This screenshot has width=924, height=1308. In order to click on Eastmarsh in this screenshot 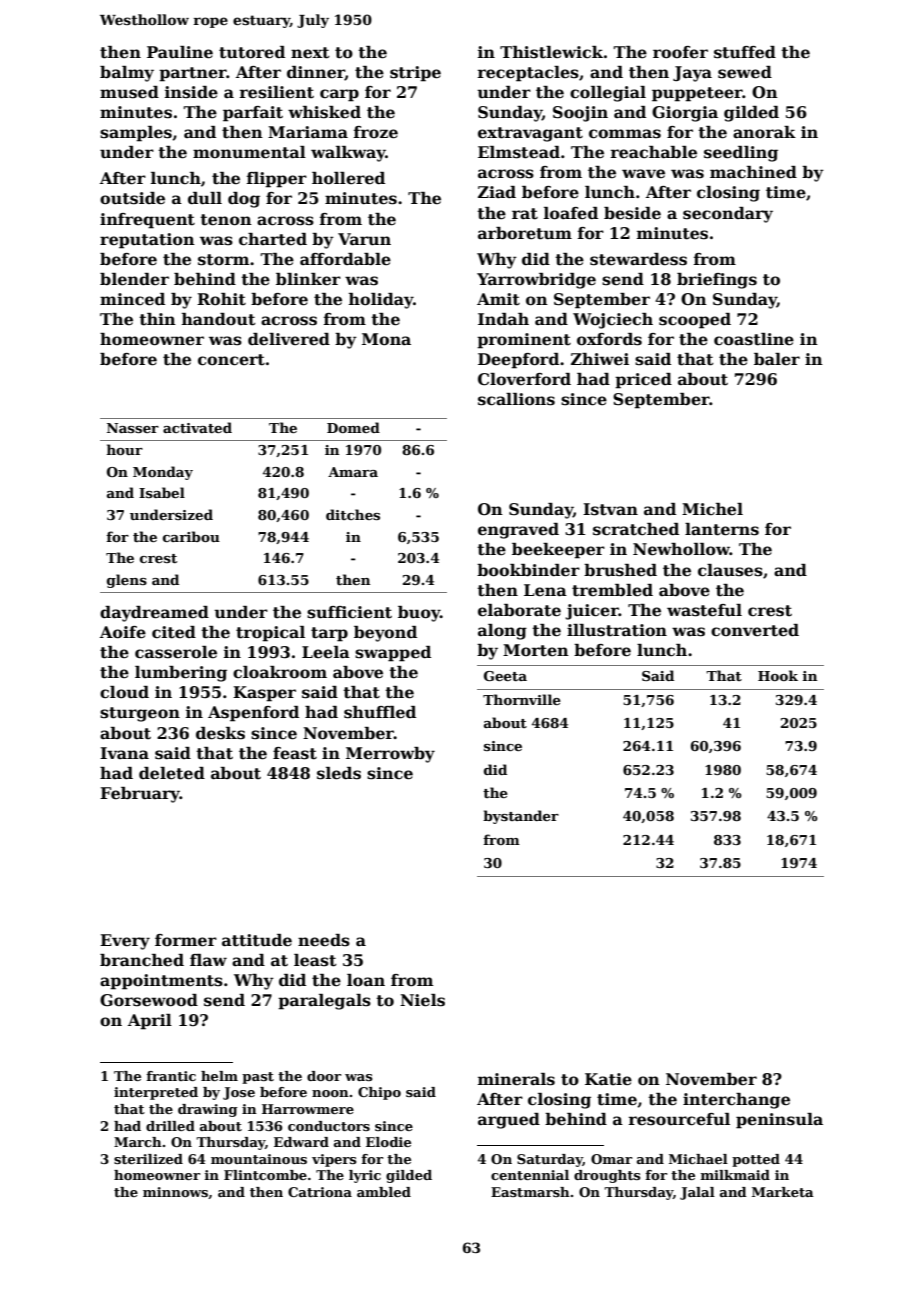, I will do `click(530, 1192)`.
